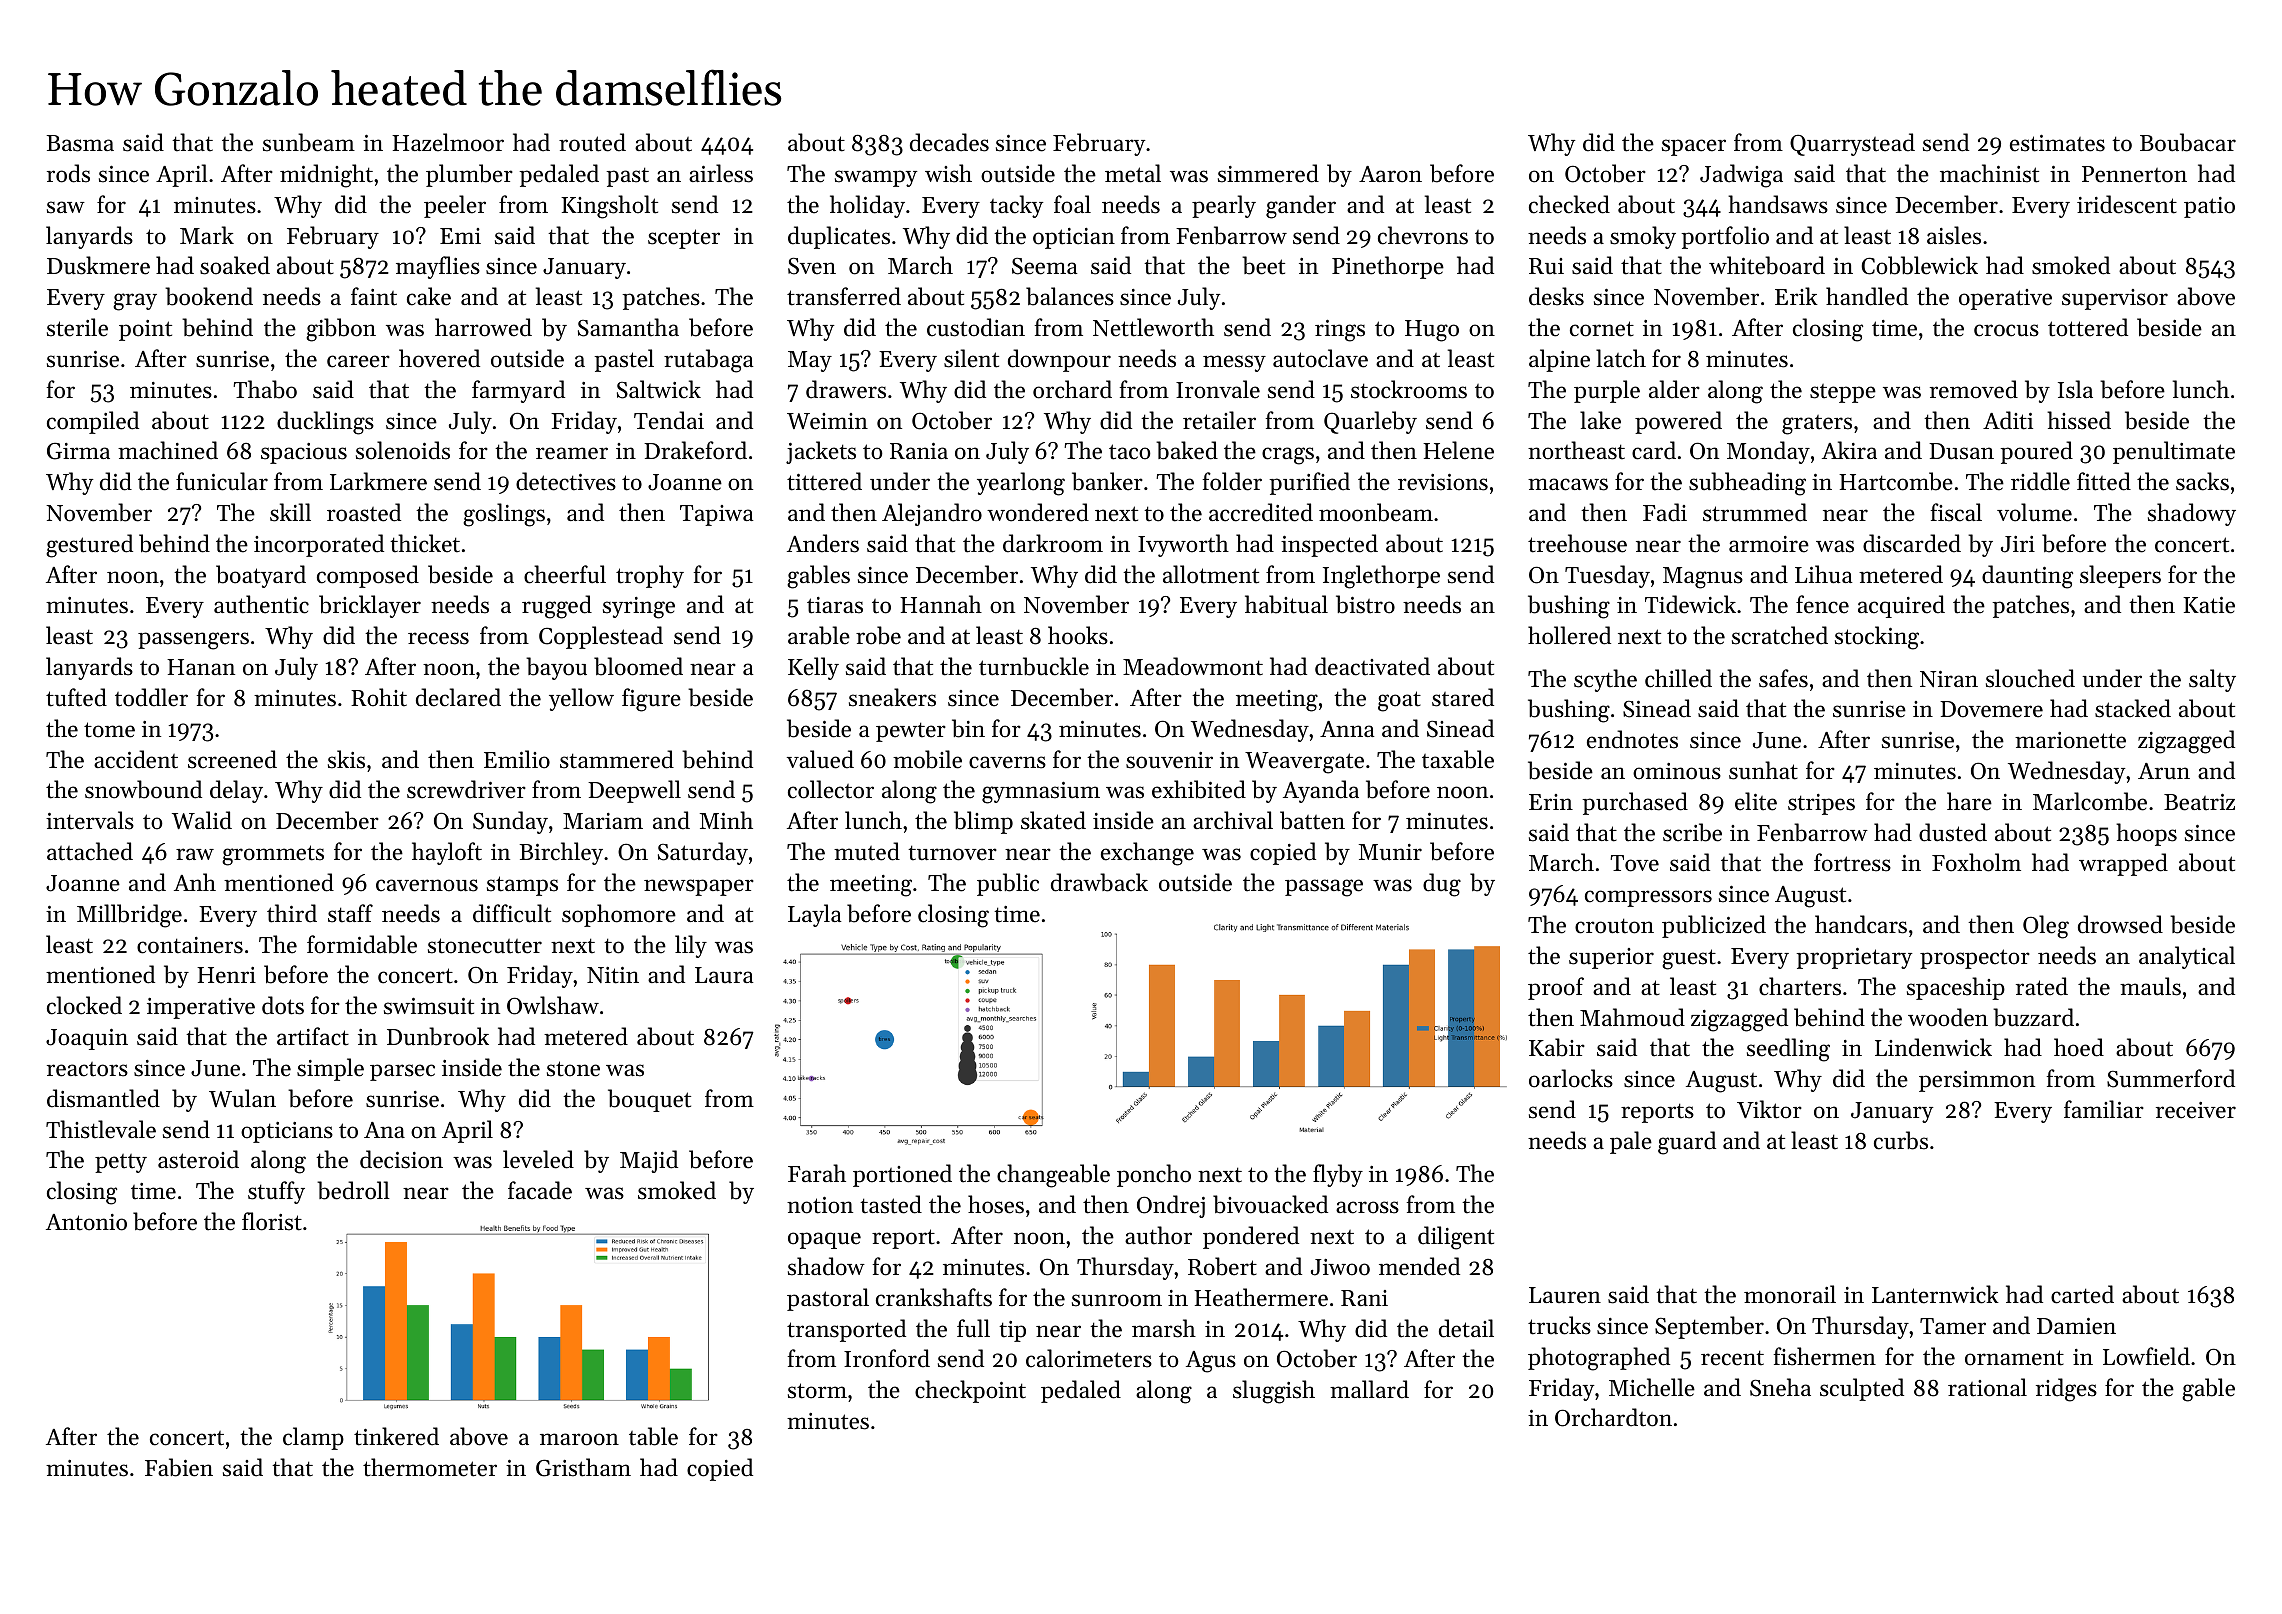 This screenshot has height=1614, width=2282. I want to click on armoire, so click(1769, 544).
